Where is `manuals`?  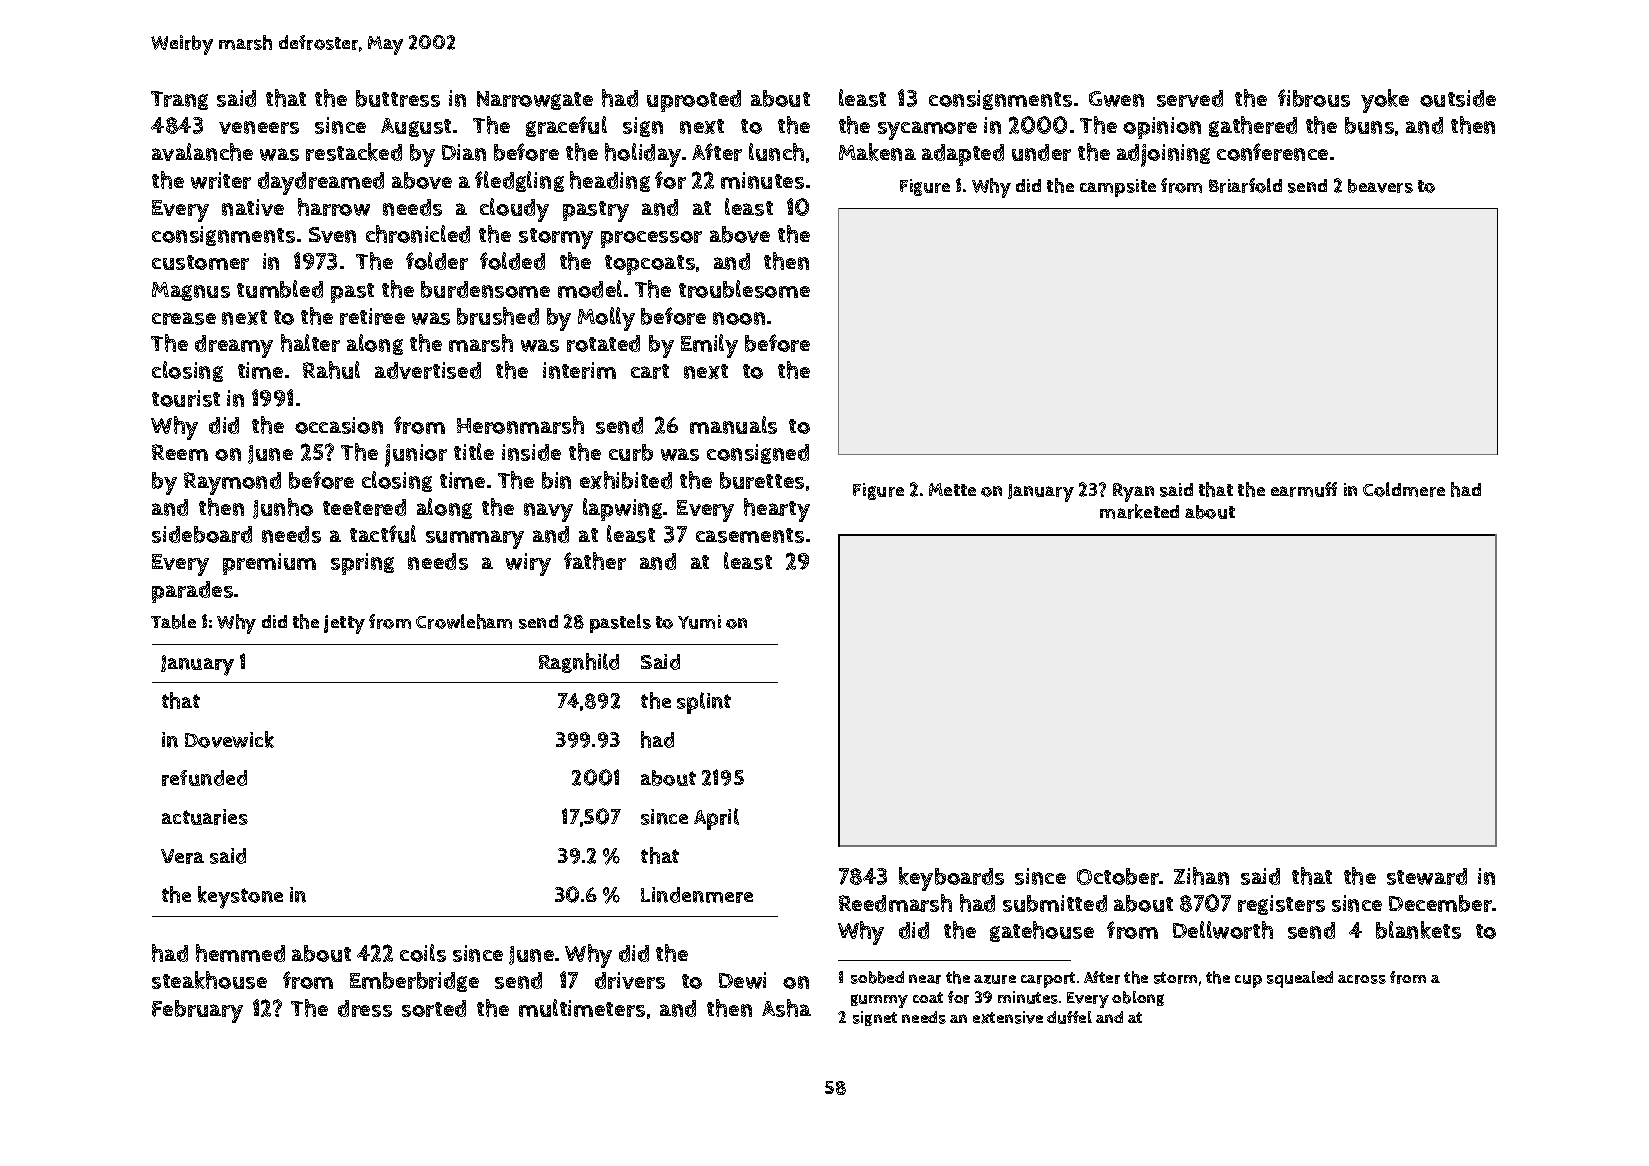 manuals is located at coordinates (733, 425).
